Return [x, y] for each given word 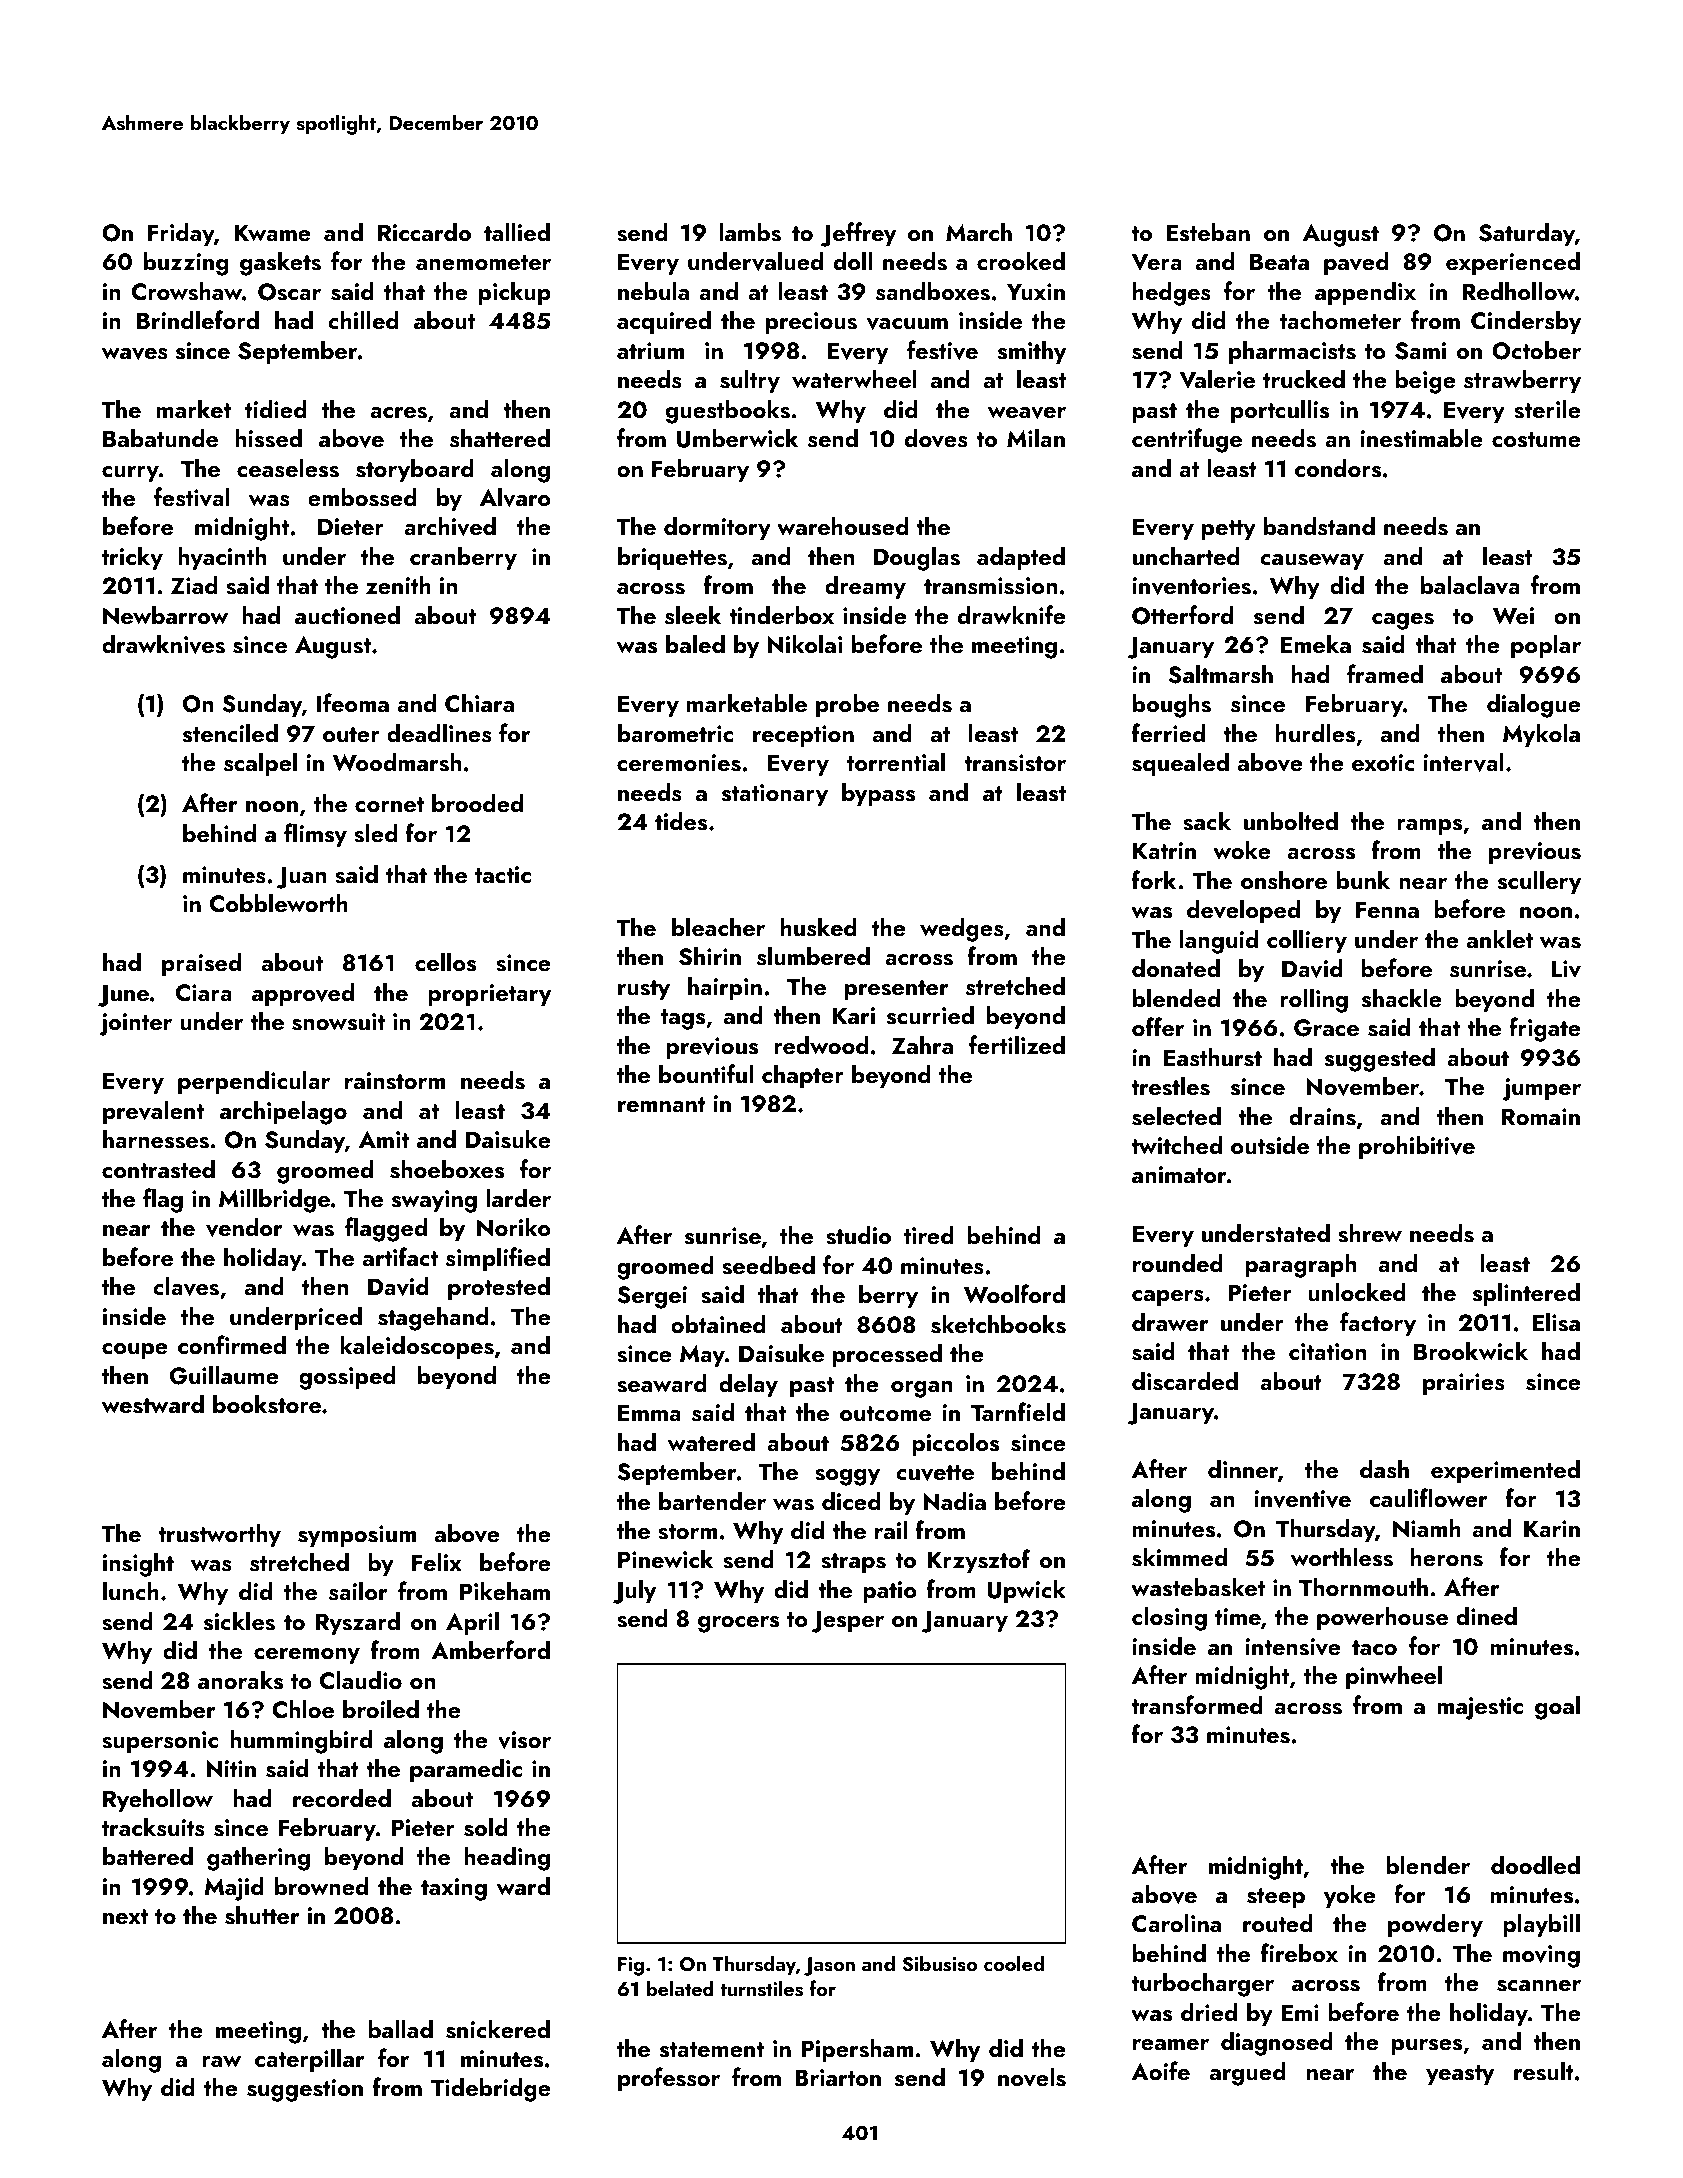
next [125, 1916]
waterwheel [854, 379]
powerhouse [1382, 1618]
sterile [1547, 409]
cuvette [935, 1473]
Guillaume [224, 1375]
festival [192, 497]
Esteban [1208, 232]
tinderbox [781, 615]
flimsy [315, 835]
